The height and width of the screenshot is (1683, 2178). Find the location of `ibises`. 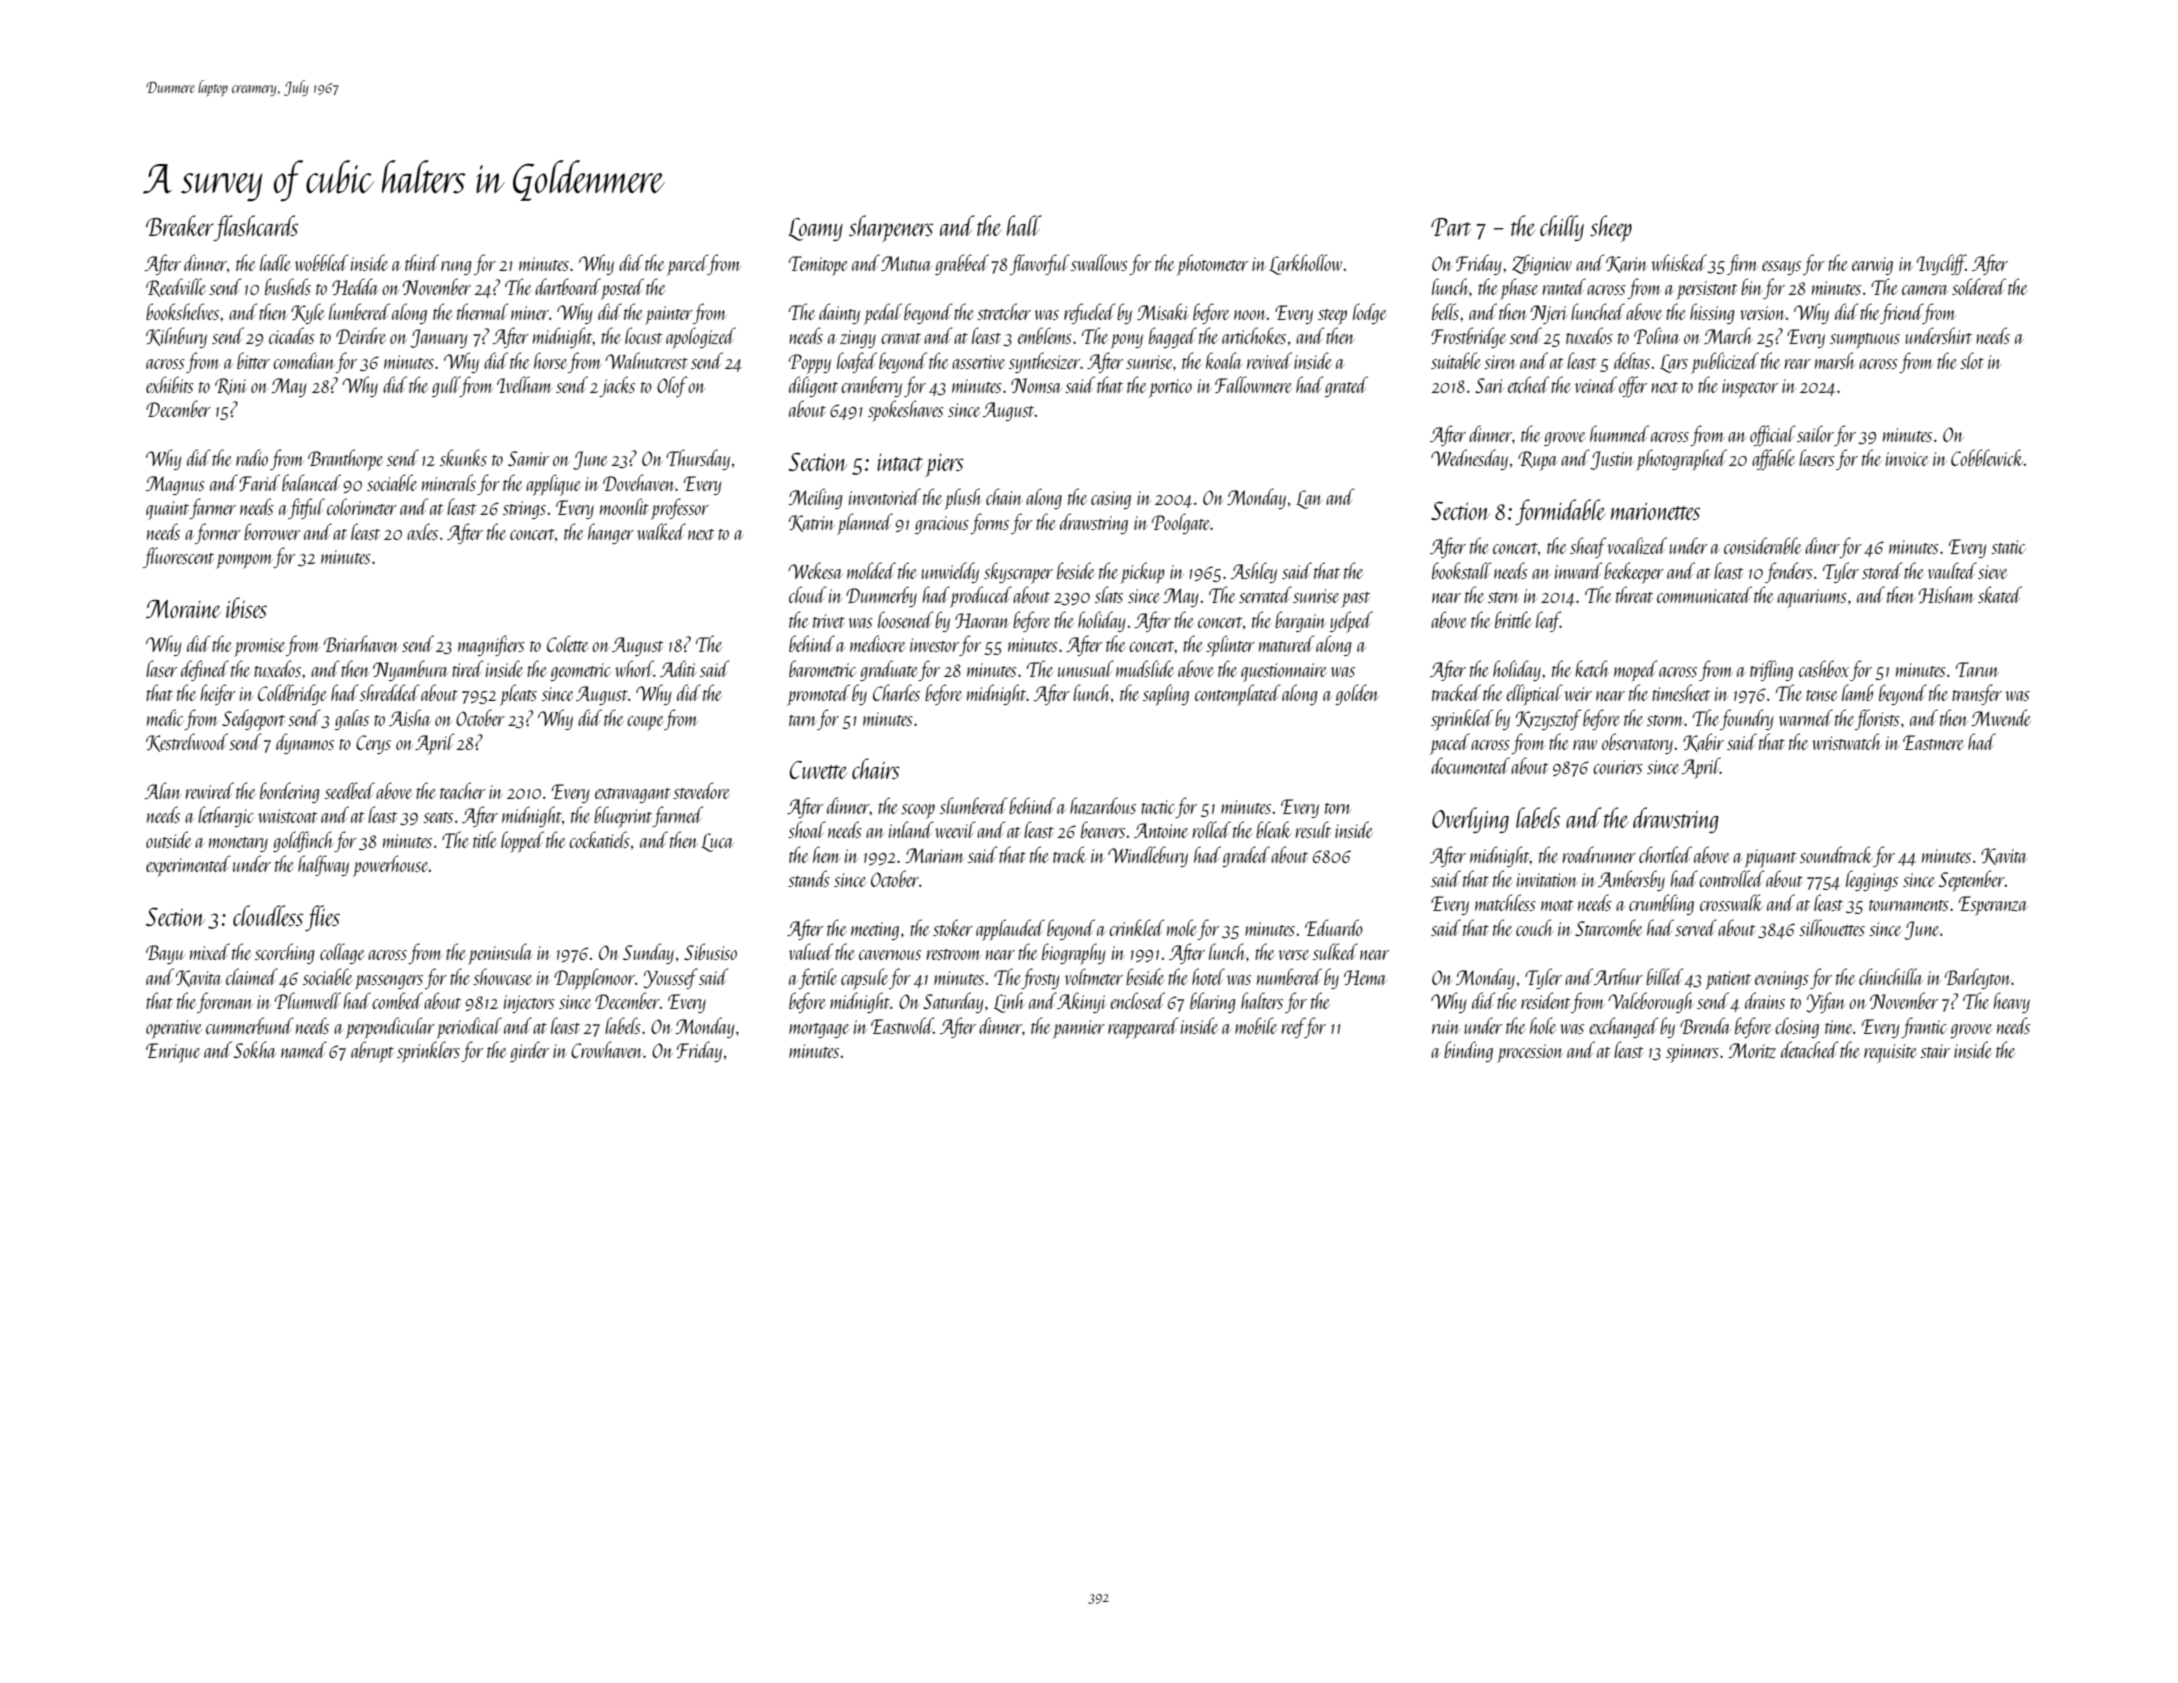

ibises is located at coordinates (246, 607).
